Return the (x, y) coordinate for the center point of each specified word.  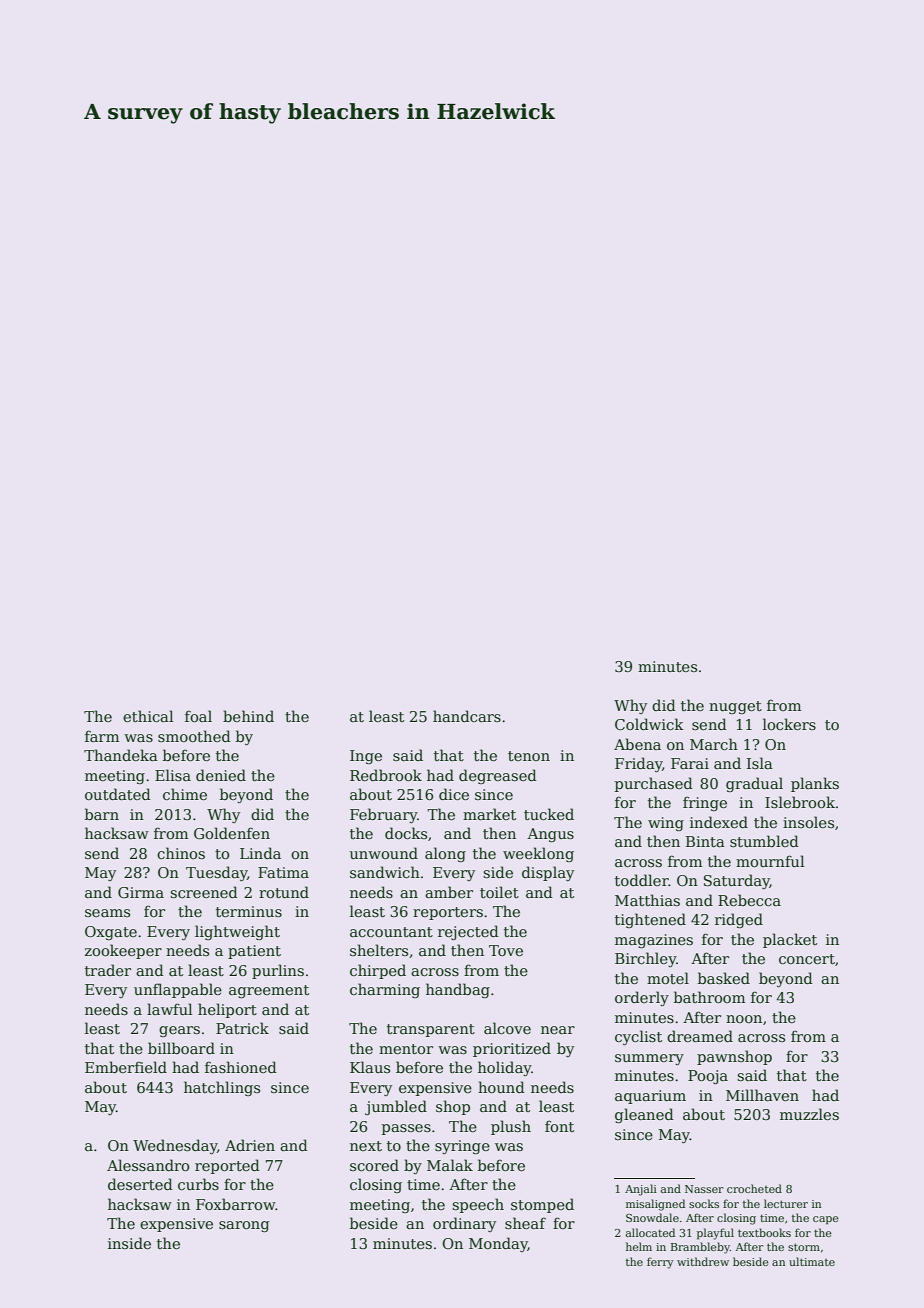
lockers (789, 724)
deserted (140, 1184)
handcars (467, 716)
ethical (148, 716)
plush (511, 1127)
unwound (384, 853)
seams (107, 913)
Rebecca (749, 900)
